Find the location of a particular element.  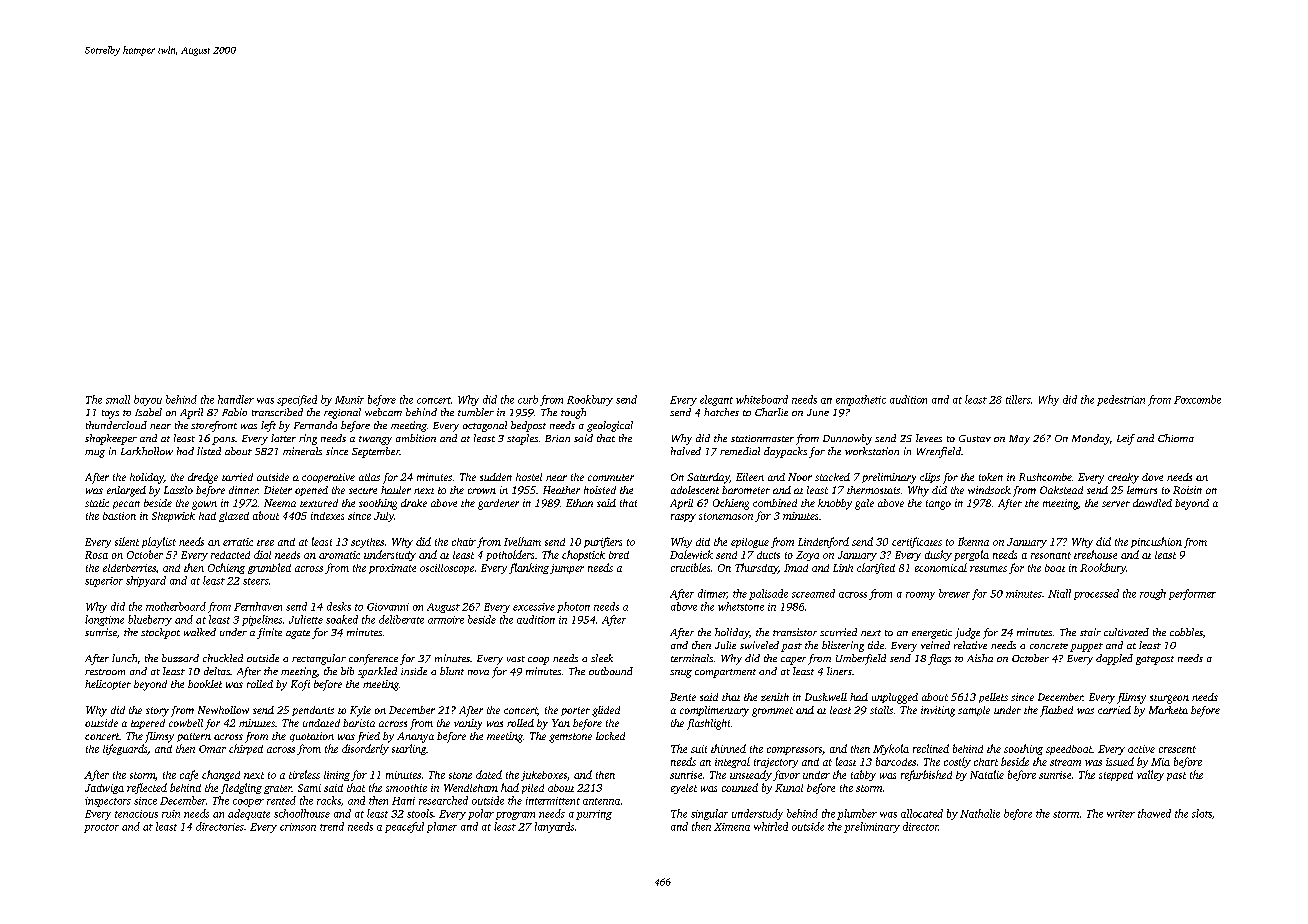

Chioma is located at coordinates (1176, 438).
